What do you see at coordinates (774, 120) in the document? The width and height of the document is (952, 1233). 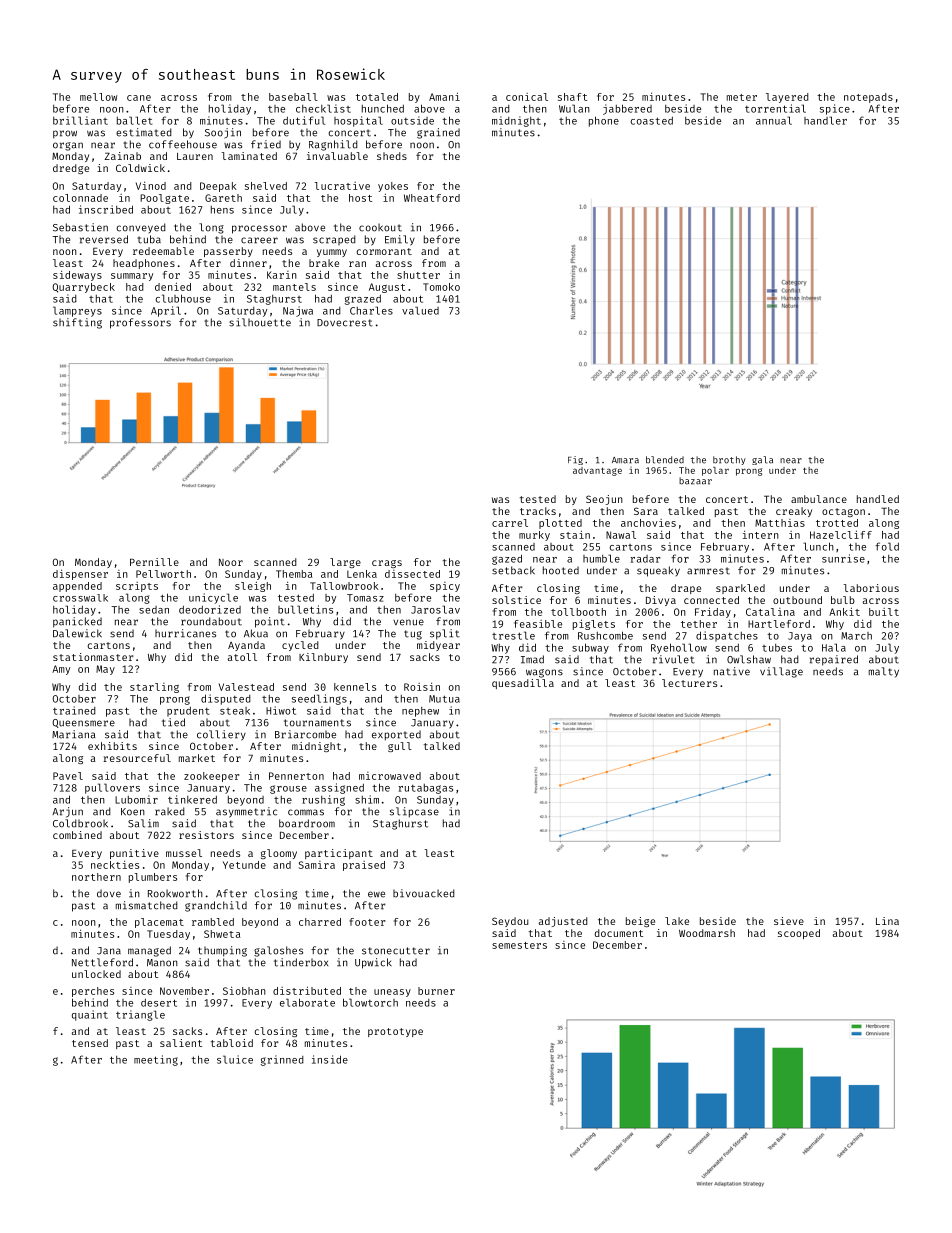 I see `annual` at bounding box center [774, 120].
